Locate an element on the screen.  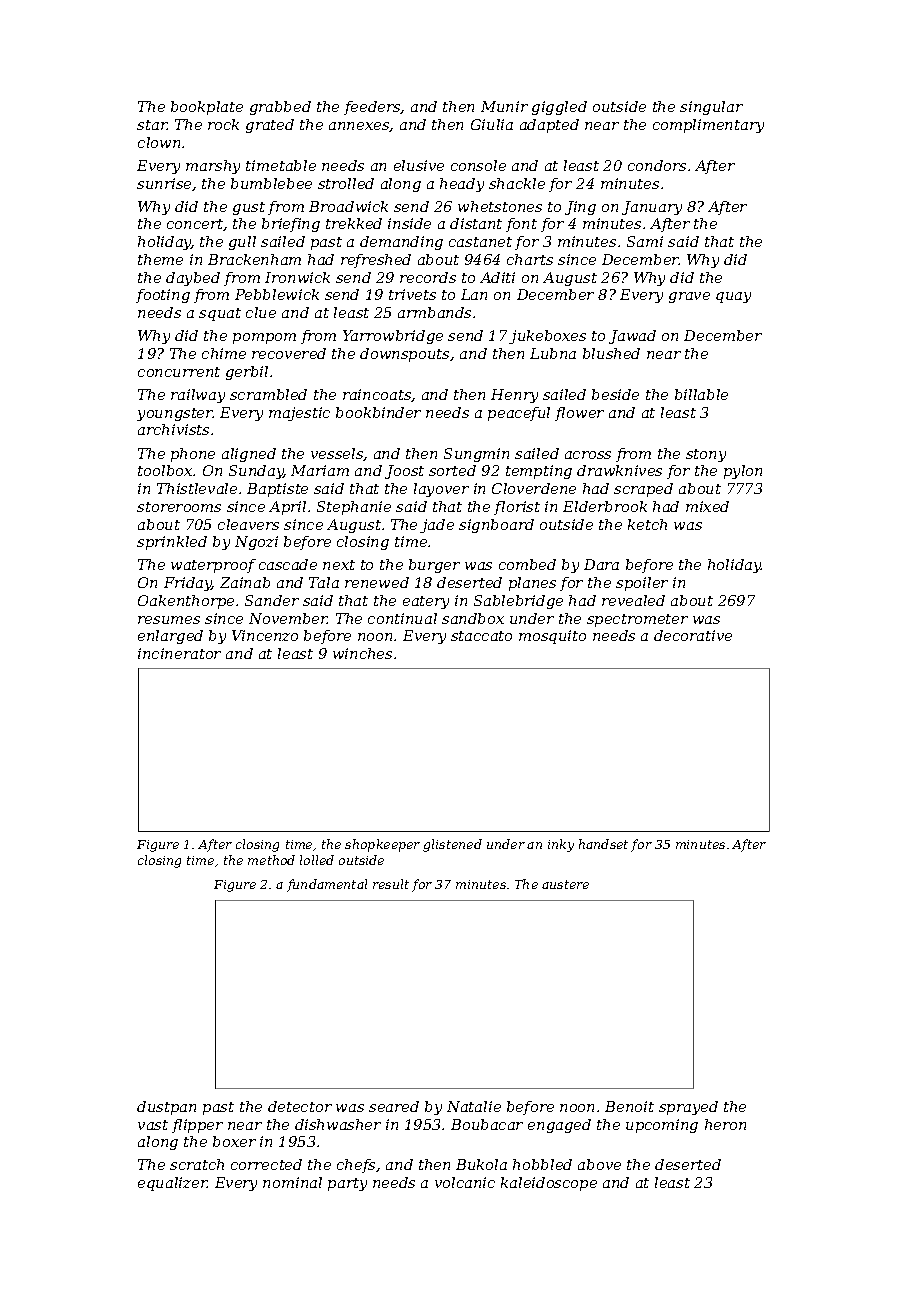
complimentary is located at coordinates (708, 126).
